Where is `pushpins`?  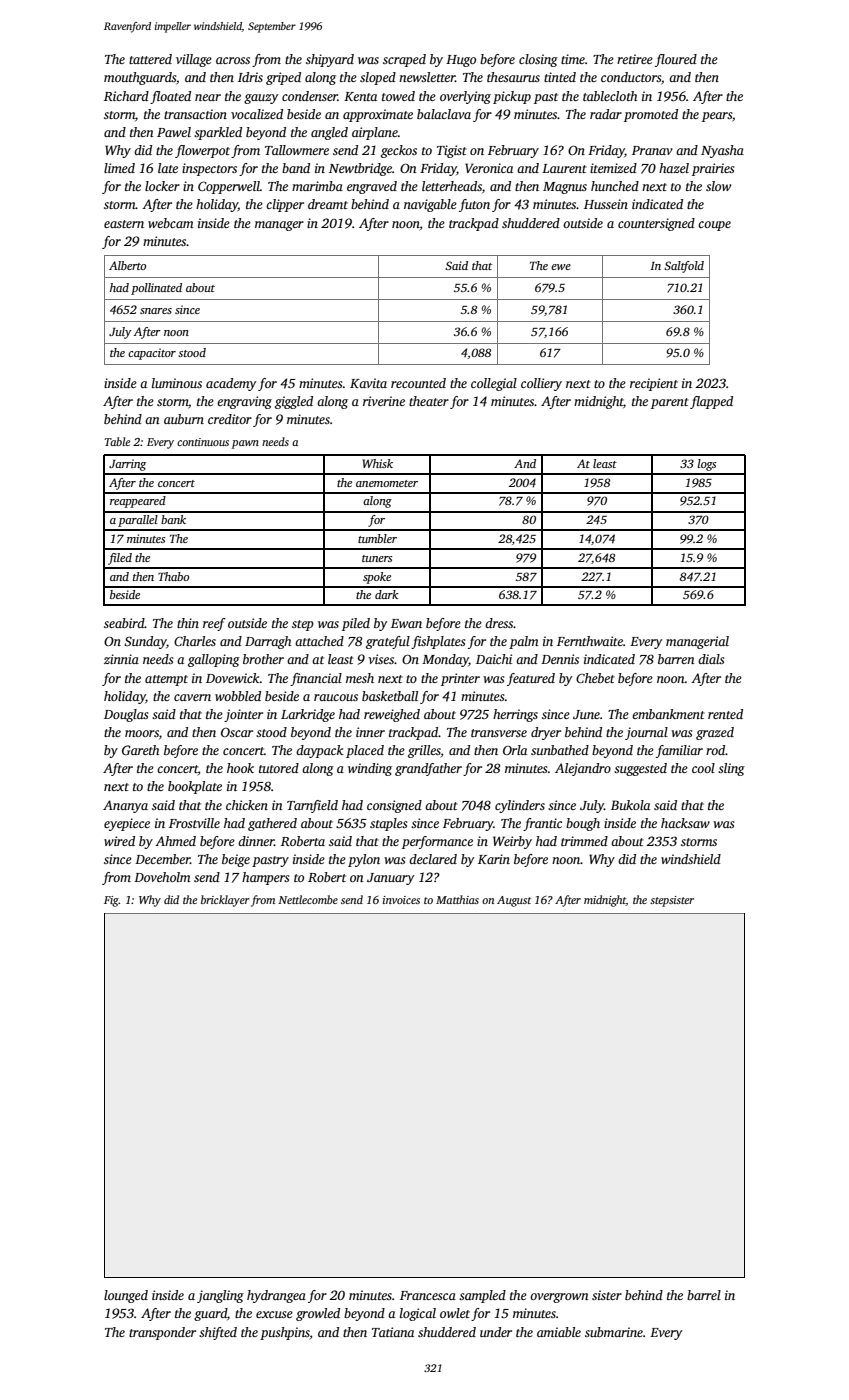
pushpins is located at coordinates (285, 1333).
